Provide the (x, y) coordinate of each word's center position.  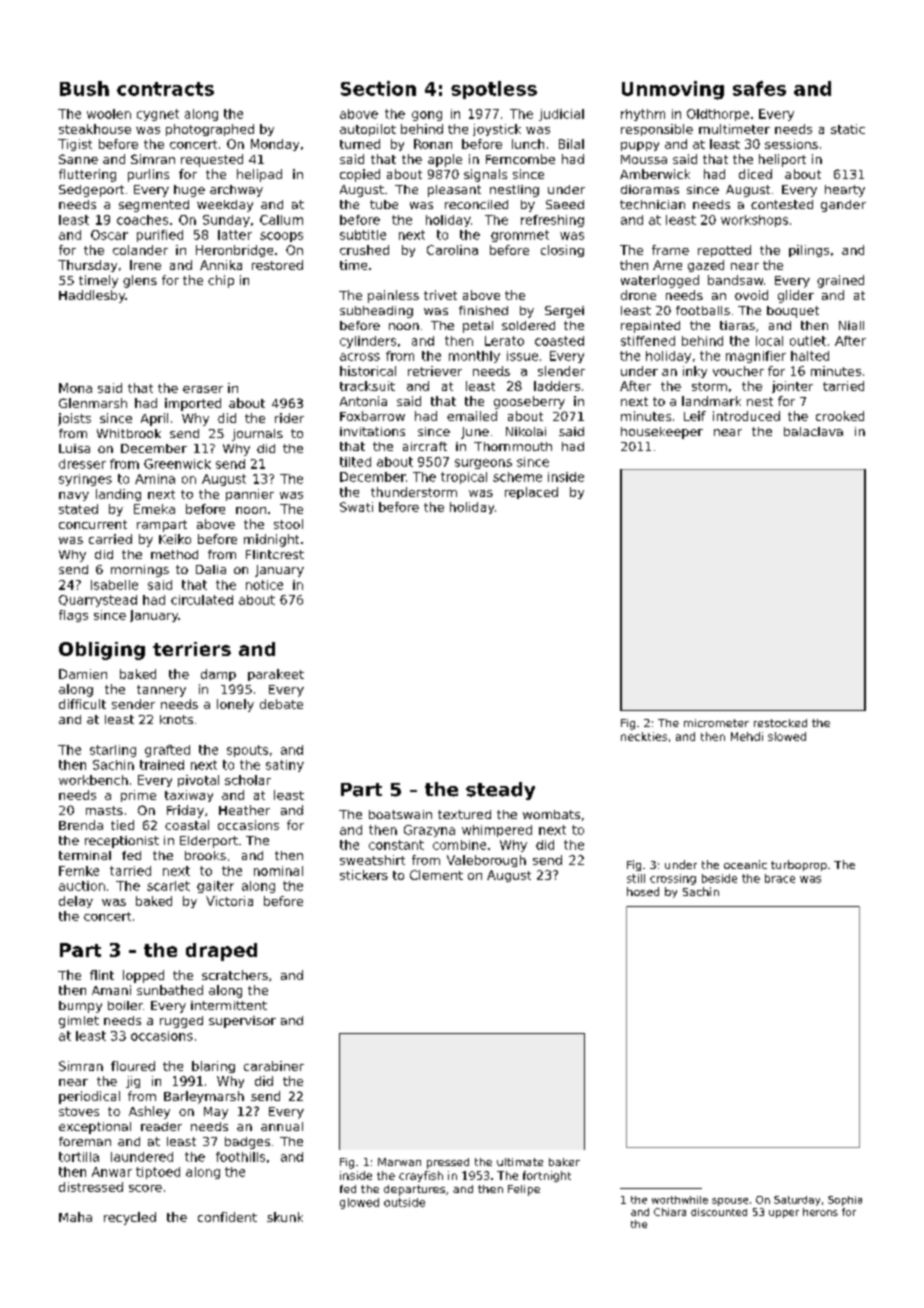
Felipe (524, 1190)
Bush (84, 88)
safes (759, 88)
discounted (719, 1212)
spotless (494, 90)
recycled (130, 1218)
